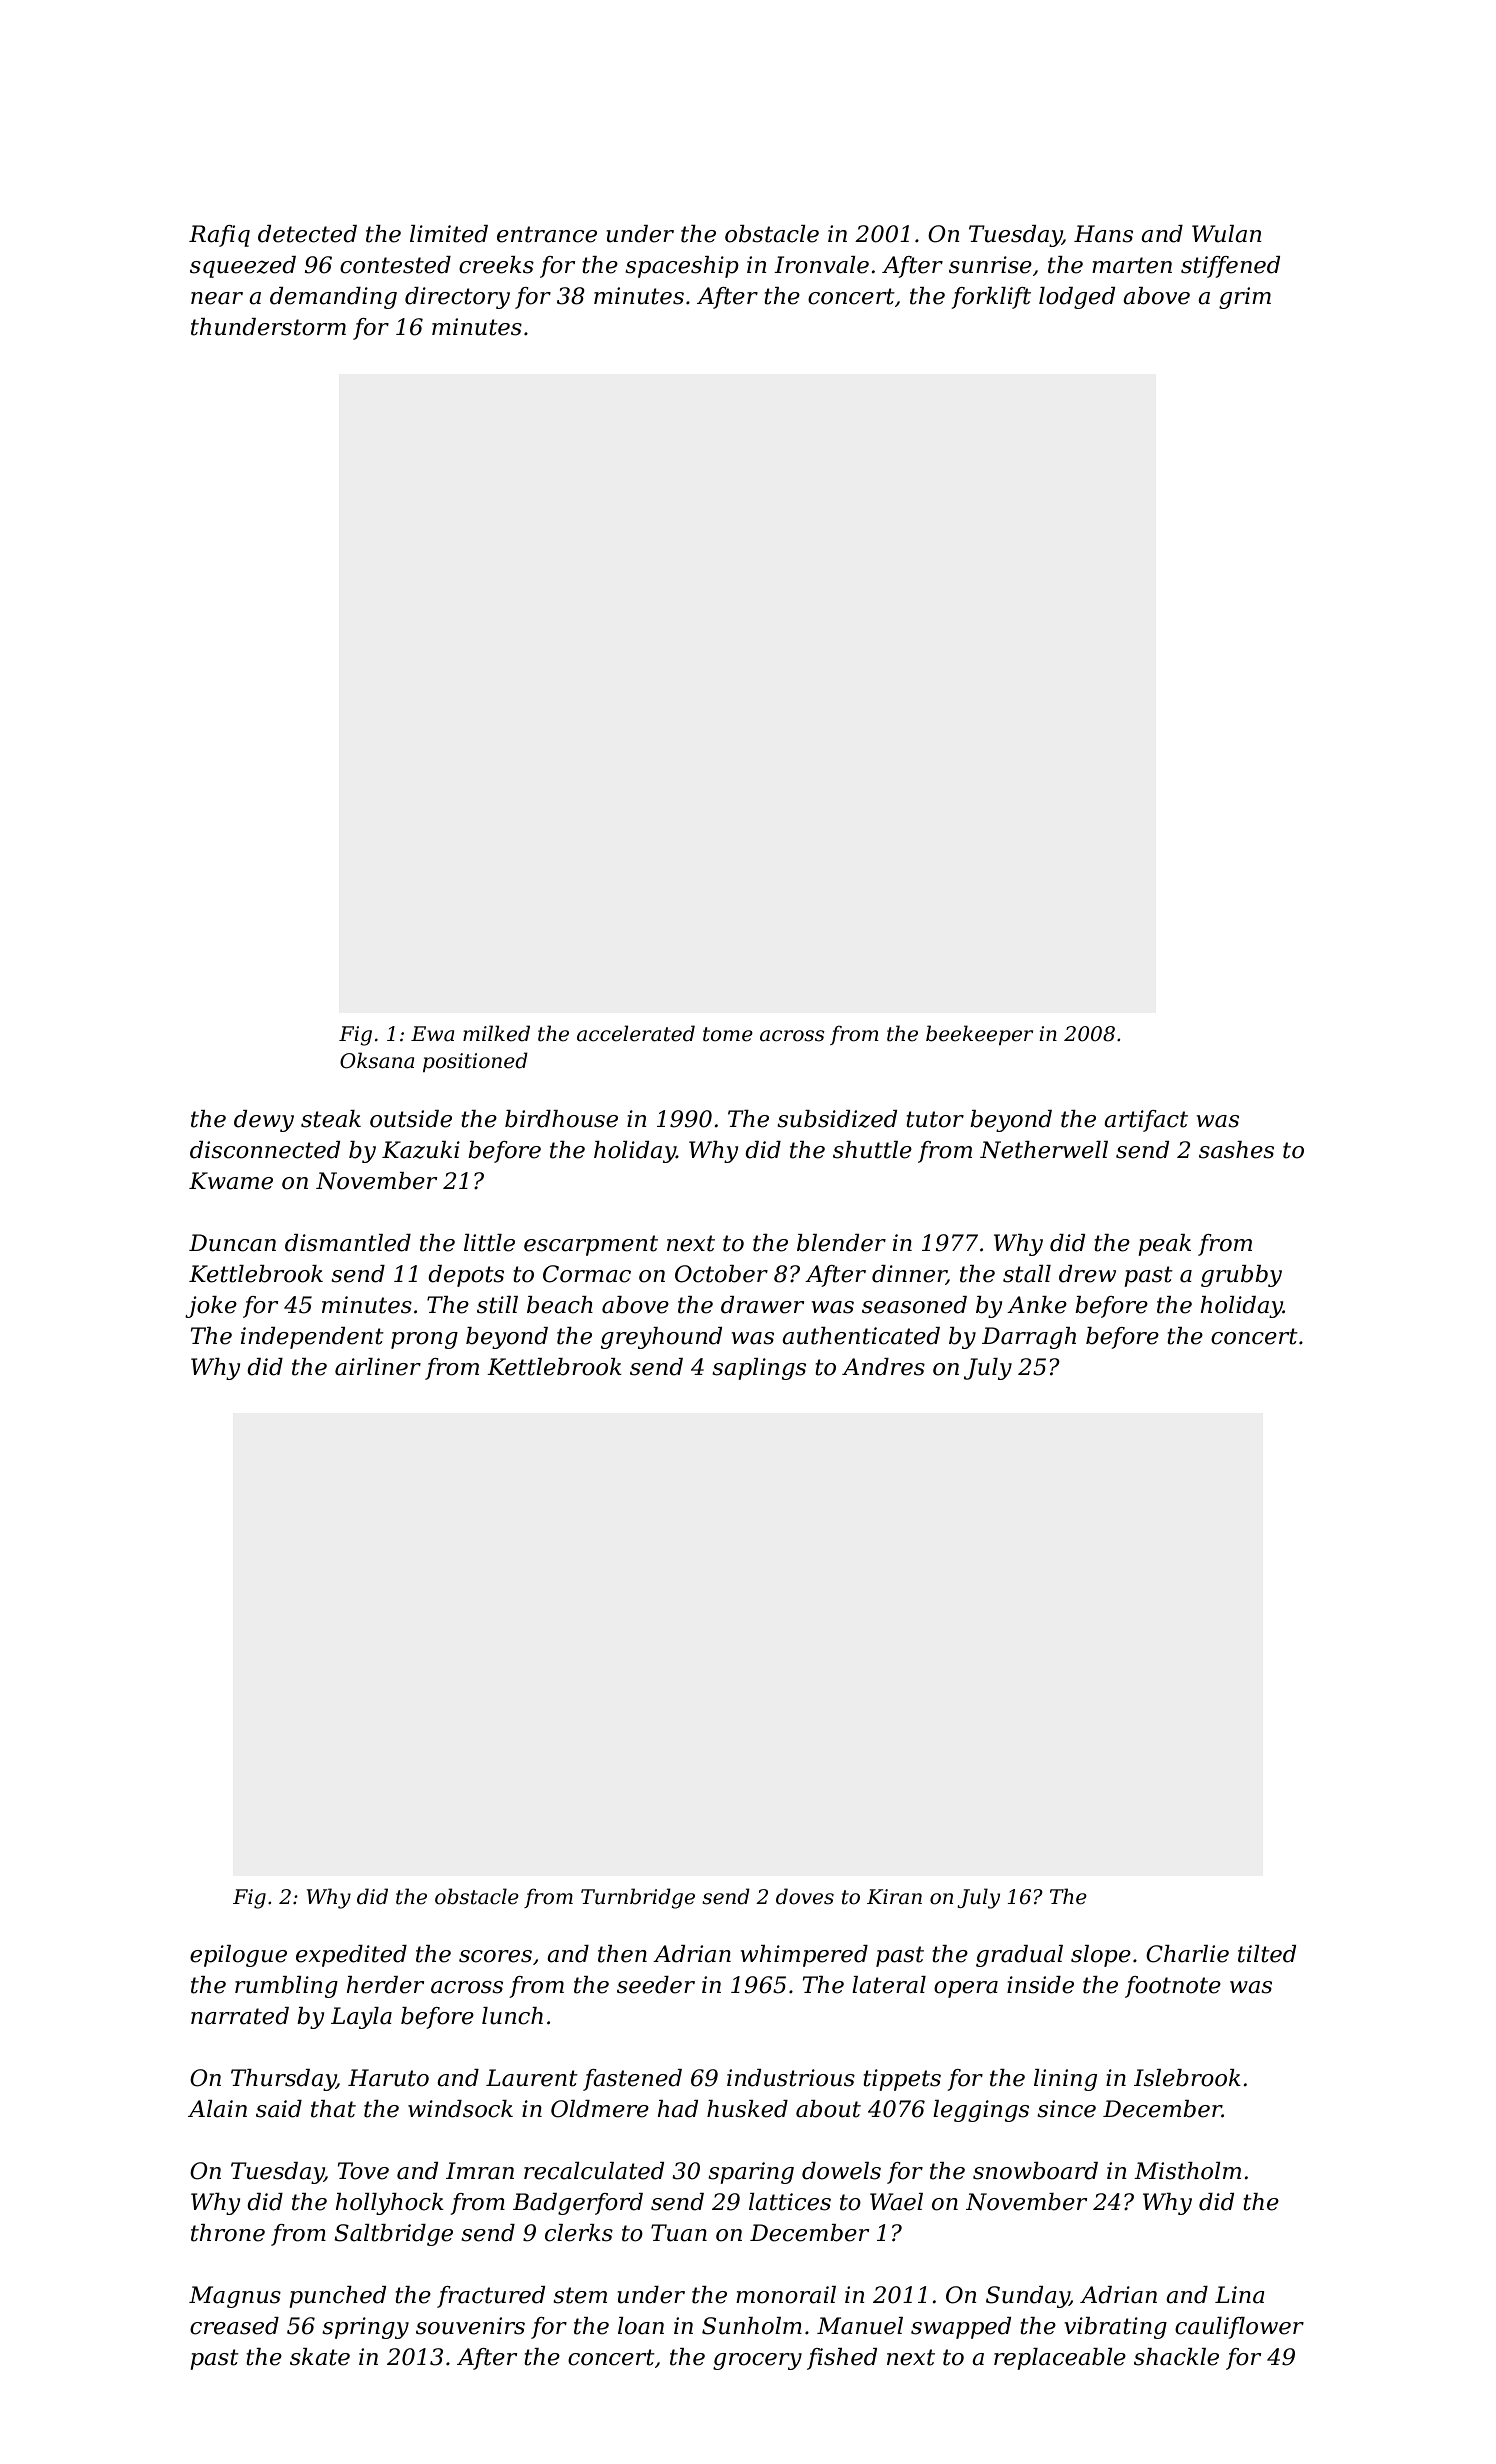 The height and width of the image is (2464, 1496). I want to click on Hans, so click(1103, 234).
